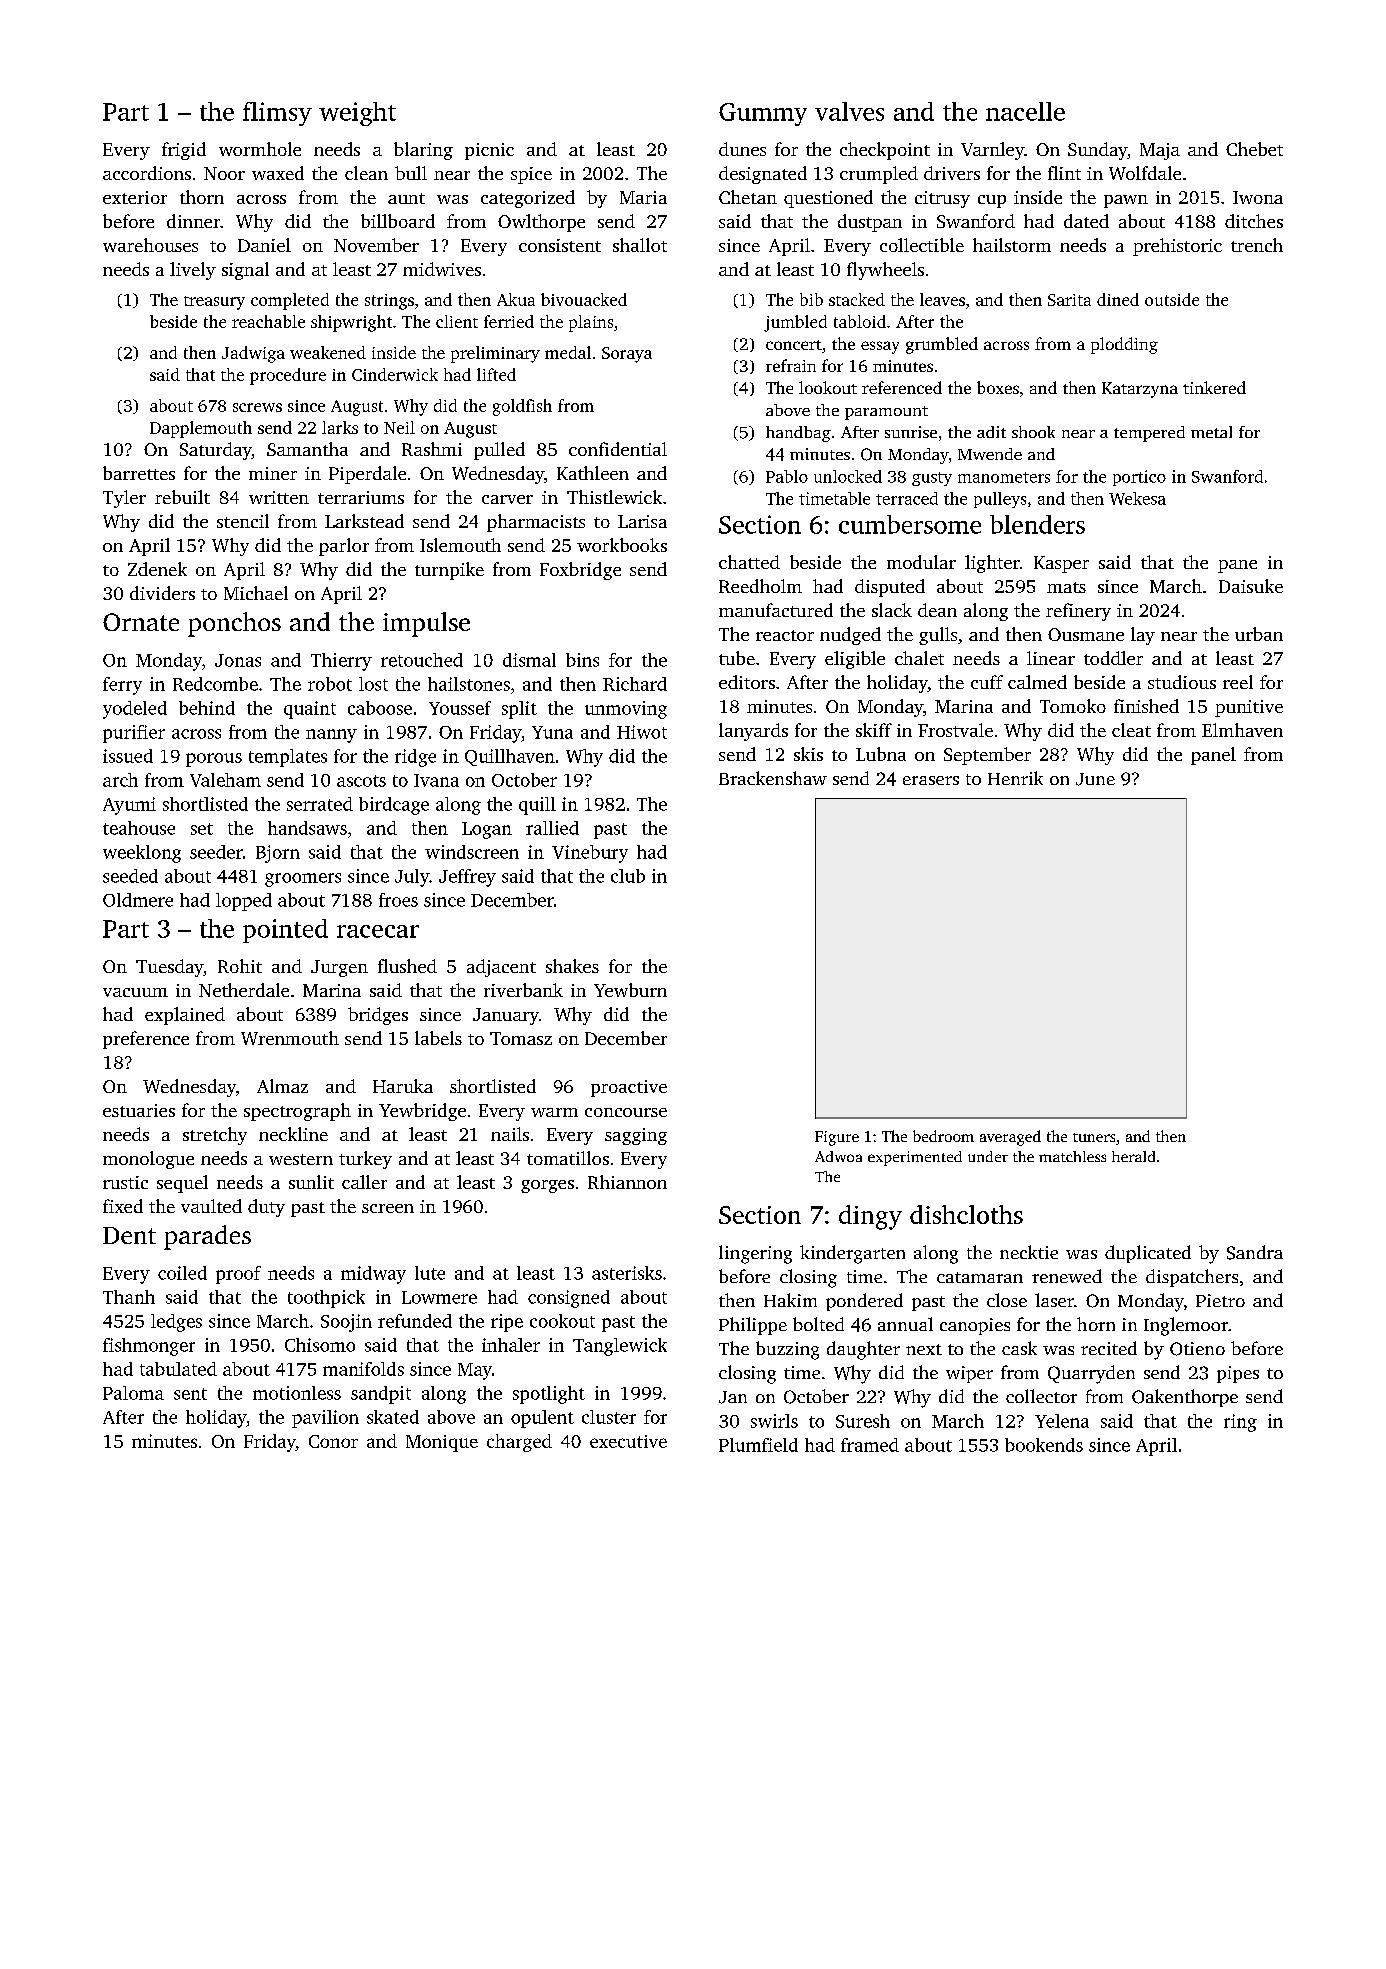 This screenshot has width=1386, height=1969. Describe the element at coordinates (489, 151) in the screenshot. I see `picnic` at that location.
